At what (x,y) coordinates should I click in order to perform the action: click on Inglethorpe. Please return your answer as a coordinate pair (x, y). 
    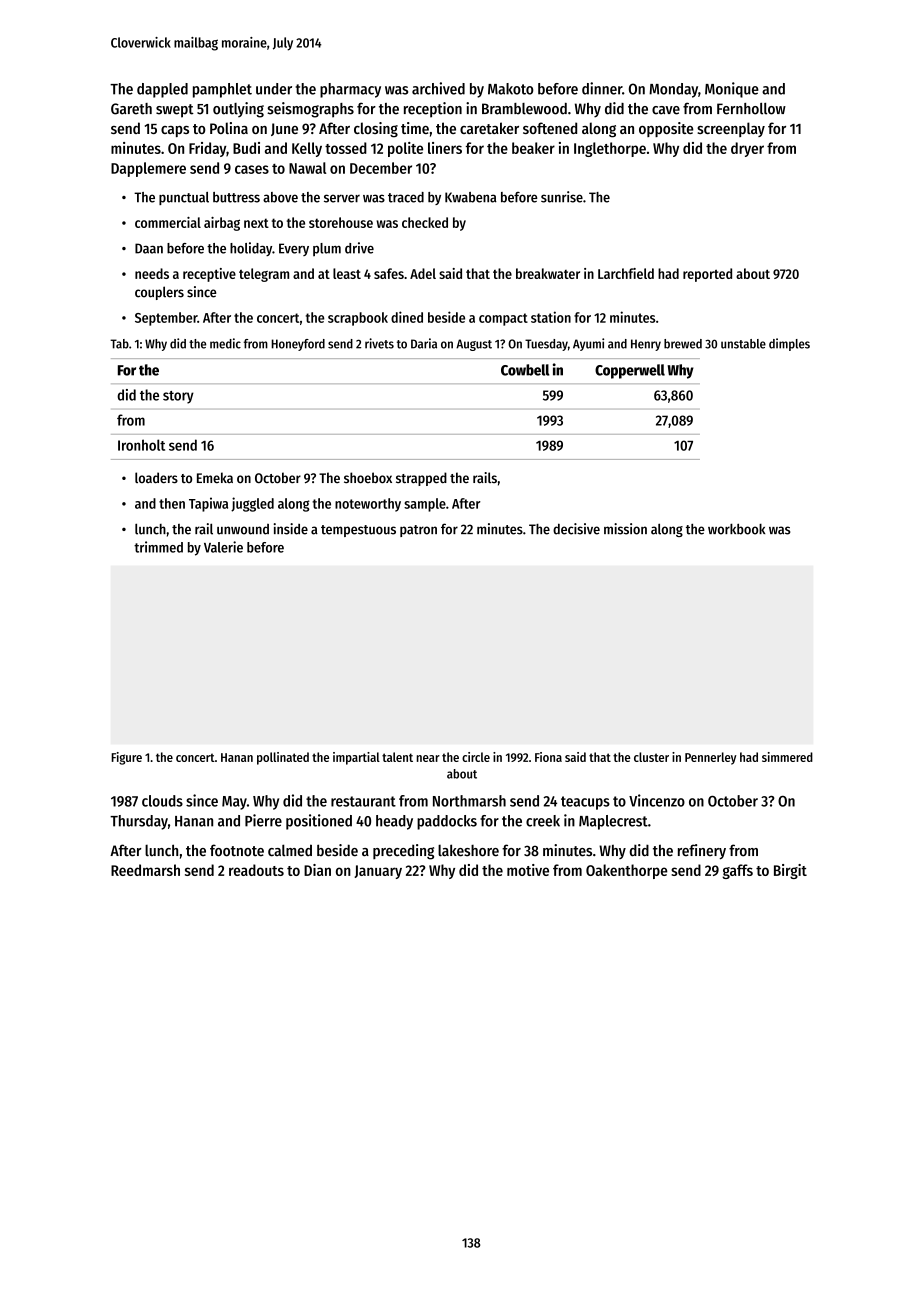
    Looking at the image, I should click on (610, 149).
